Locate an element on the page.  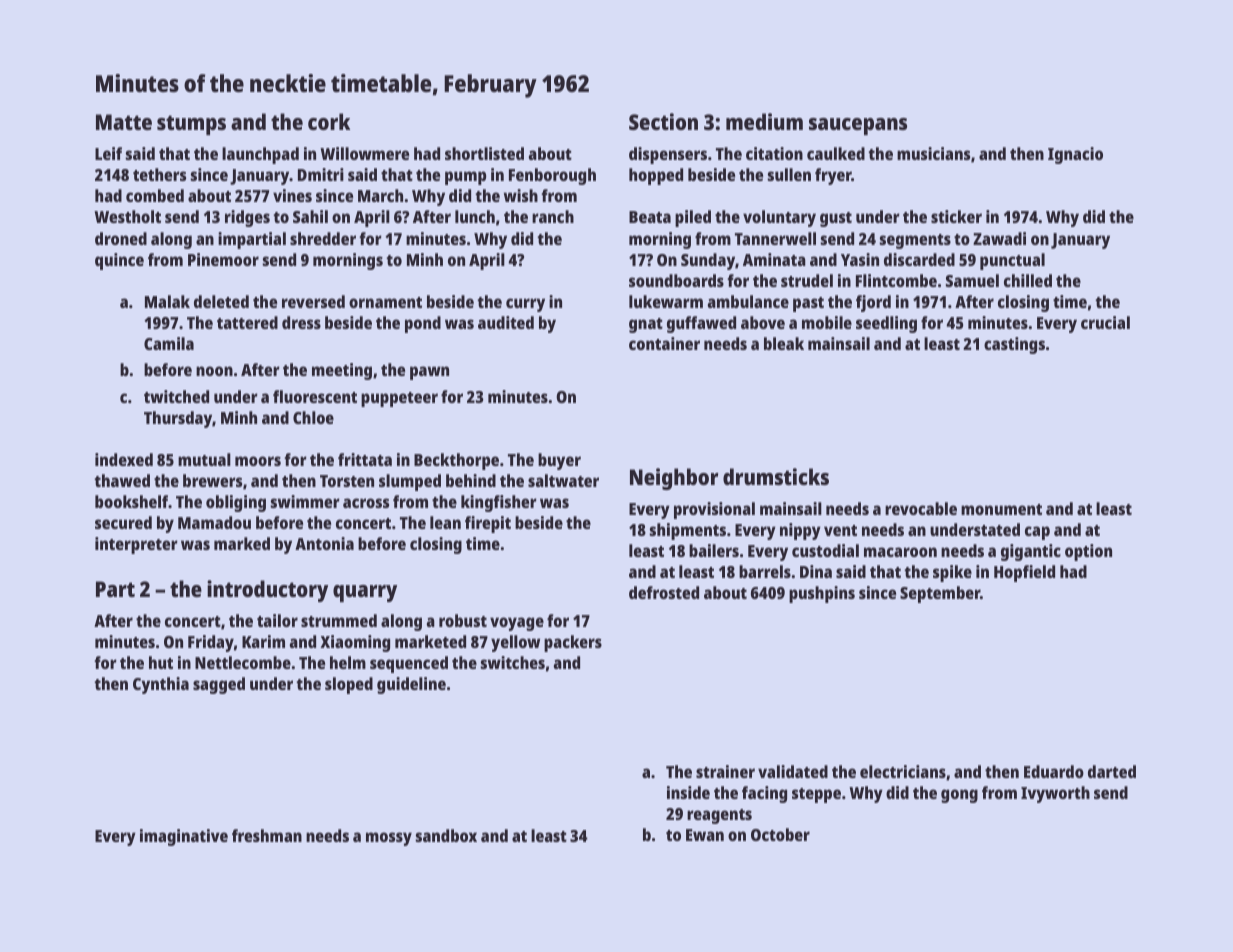
strainer is located at coordinates (725, 771).
